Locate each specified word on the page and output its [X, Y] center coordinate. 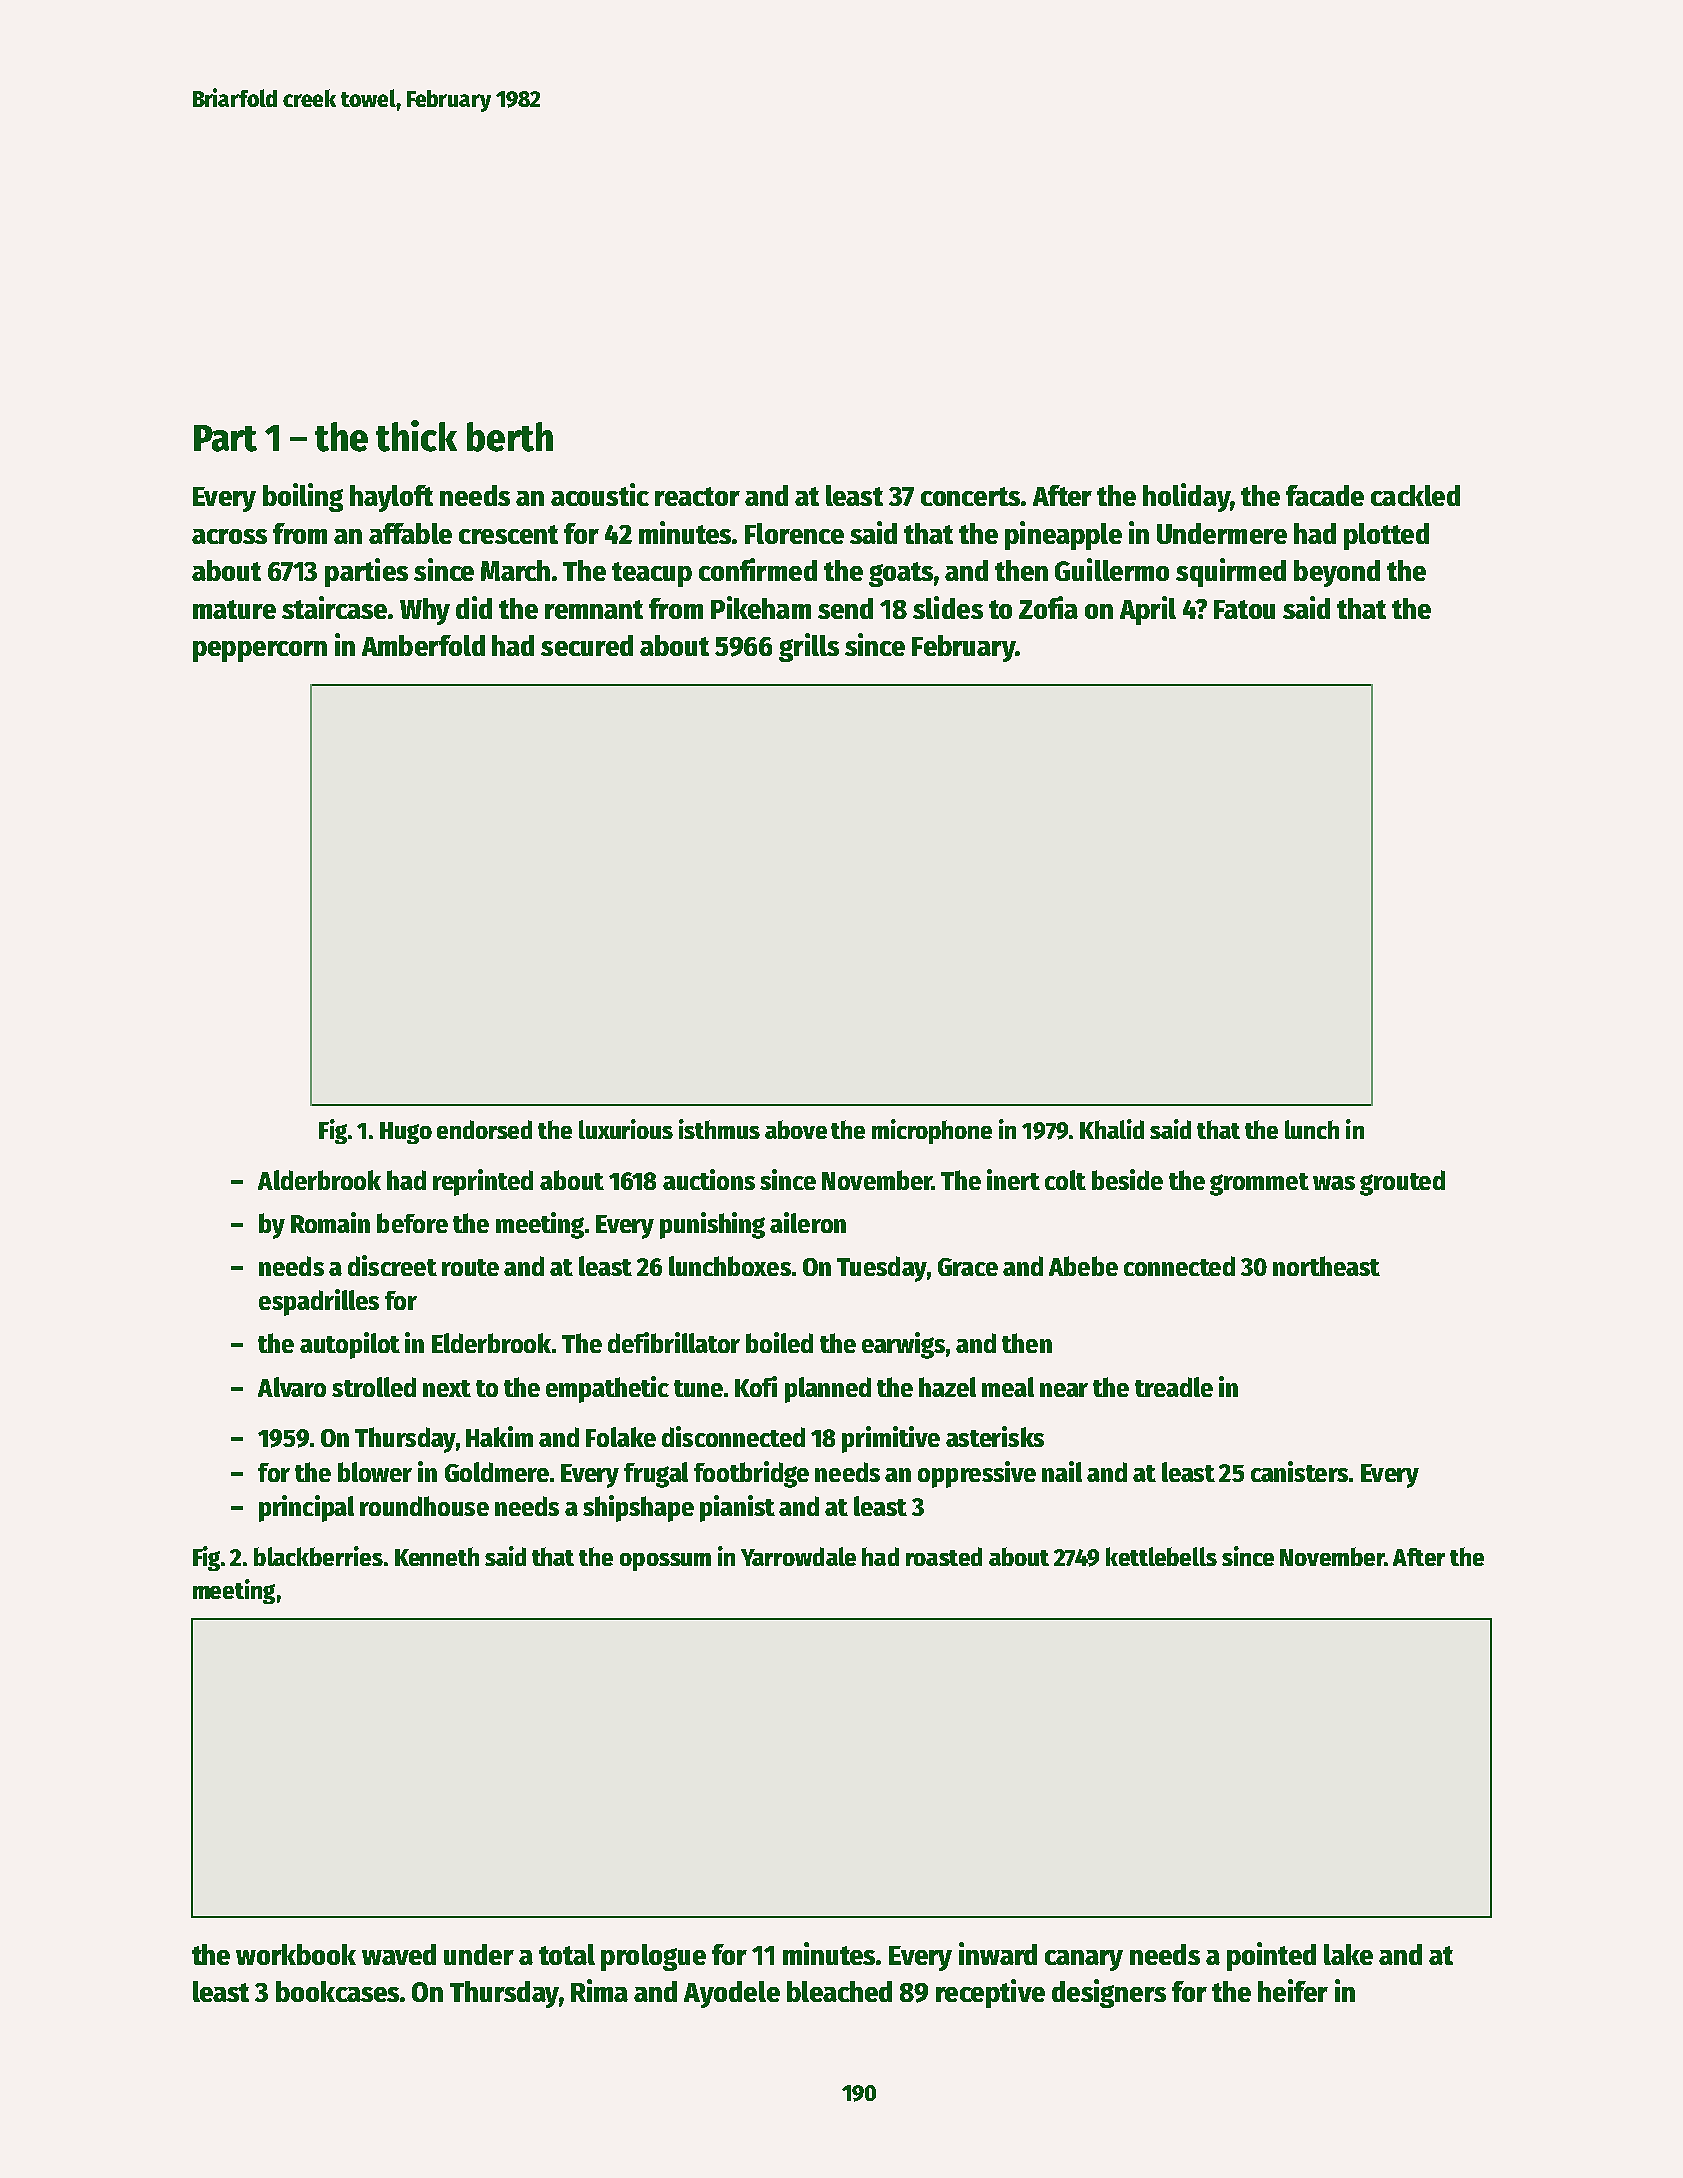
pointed [1271, 1956]
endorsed [484, 1129]
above [796, 1129]
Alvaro [292, 1387]
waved [399, 1954]
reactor [697, 496]
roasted [944, 1556]
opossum [665, 1562]
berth [510, 437]
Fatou [1244, 609]
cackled [1415, 495]
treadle [1174, 1387]
